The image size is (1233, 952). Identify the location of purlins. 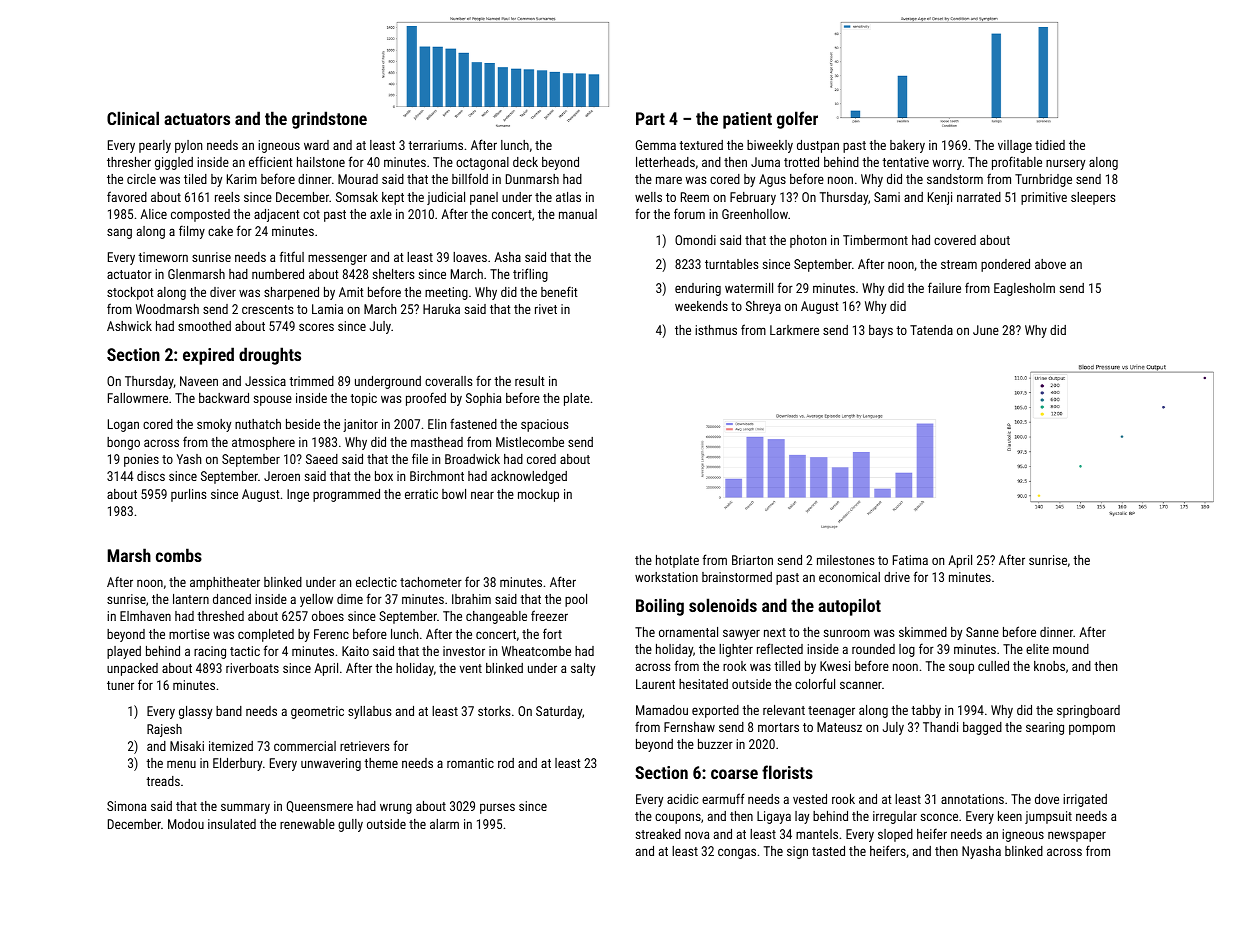
(188, 495).
